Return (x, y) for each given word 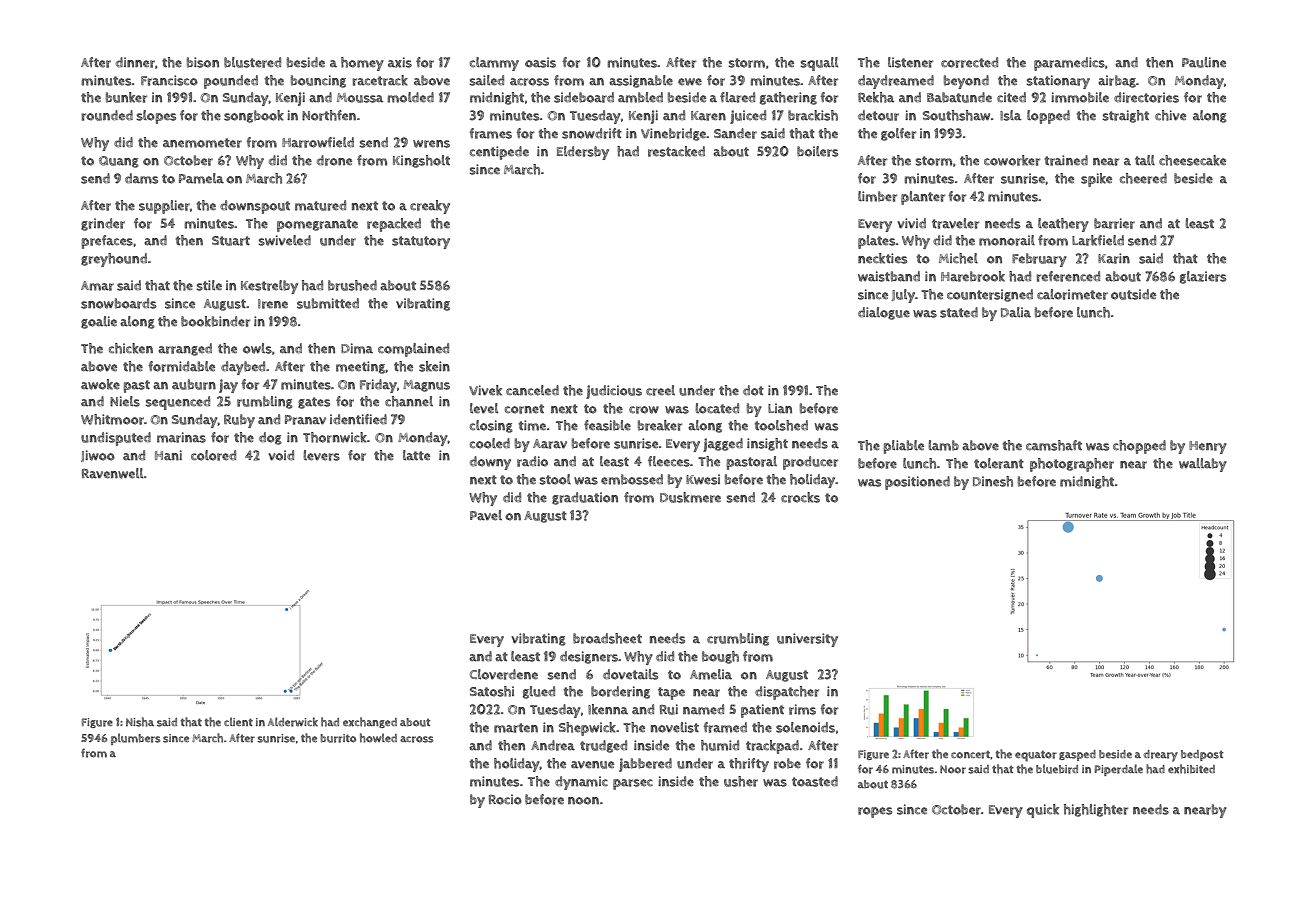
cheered (1143, 178)
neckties (882, 258)
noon (583, 801)
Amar (97, 286)
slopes (156, 117)
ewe (690, 82)
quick (1043, 811)
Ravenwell (113, 473)
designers (589, 657)
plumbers (135, 739)
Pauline (1204, 62)
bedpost (1202, 755)
